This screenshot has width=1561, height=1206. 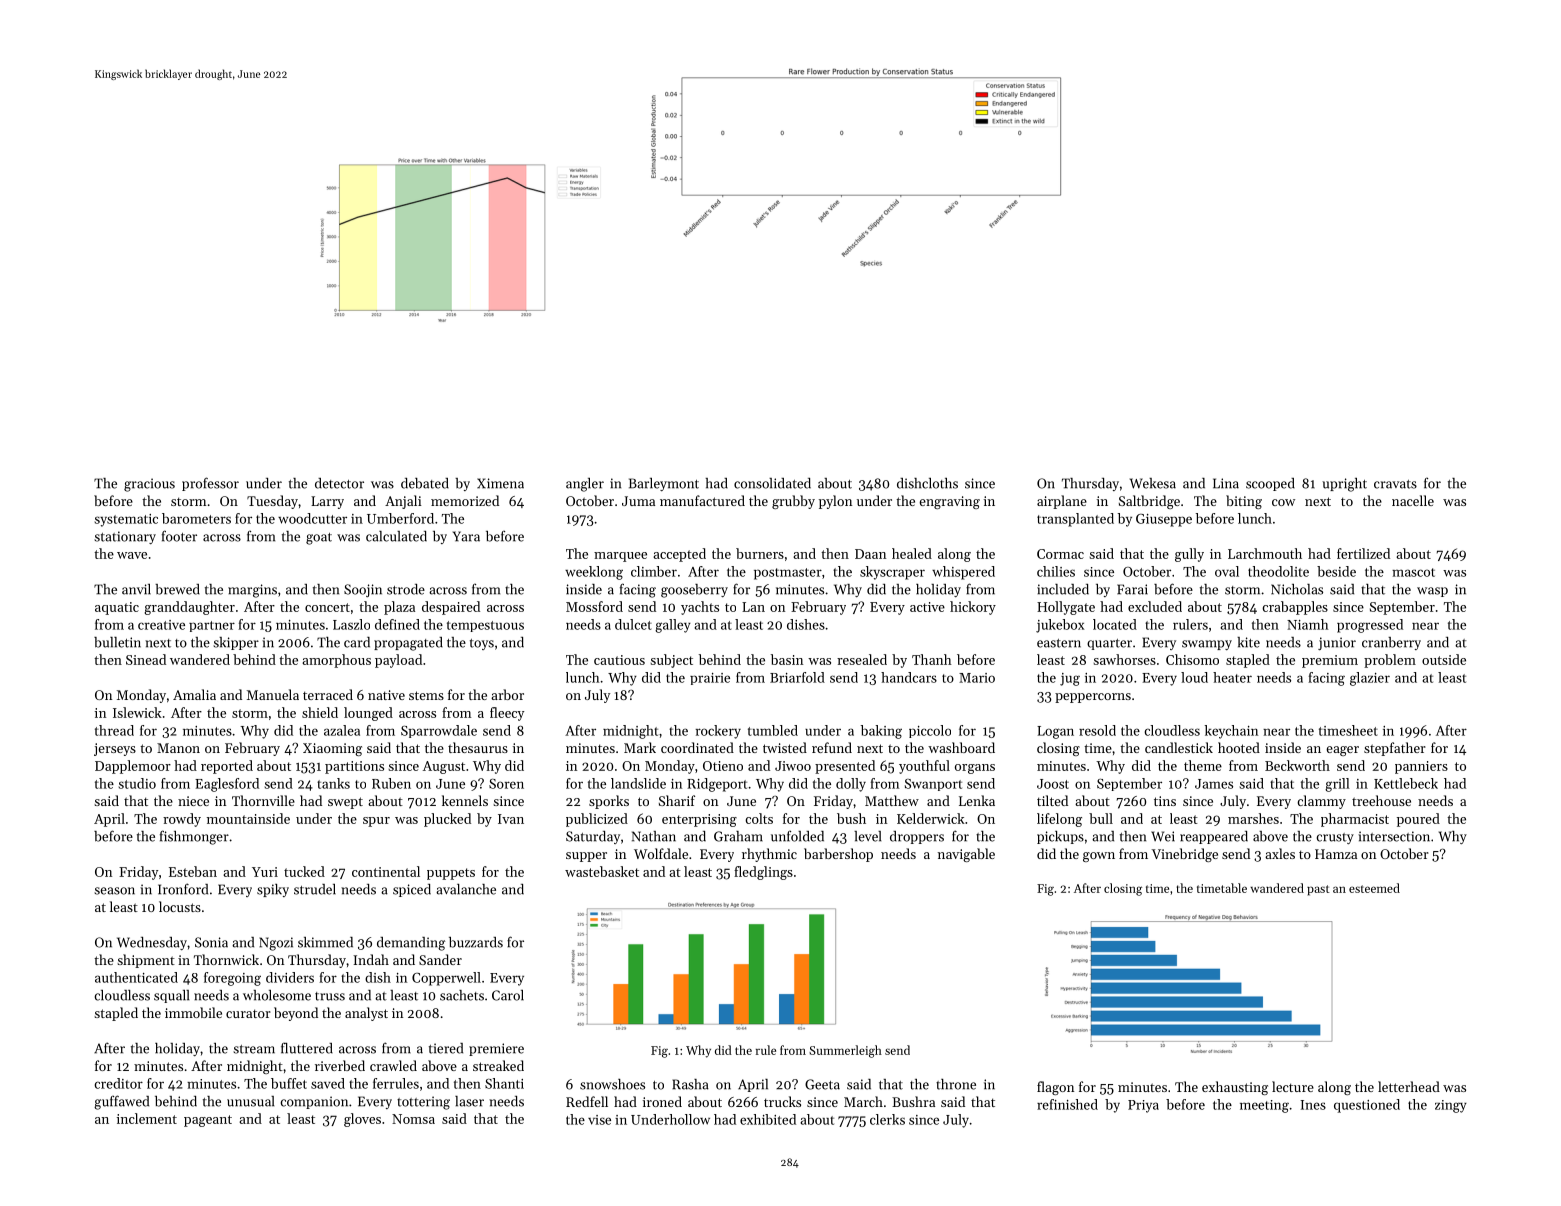 What do you see at coordinates (354, 767) in the screenshot?
I see `partitions` at bounding box center [354, 767].
